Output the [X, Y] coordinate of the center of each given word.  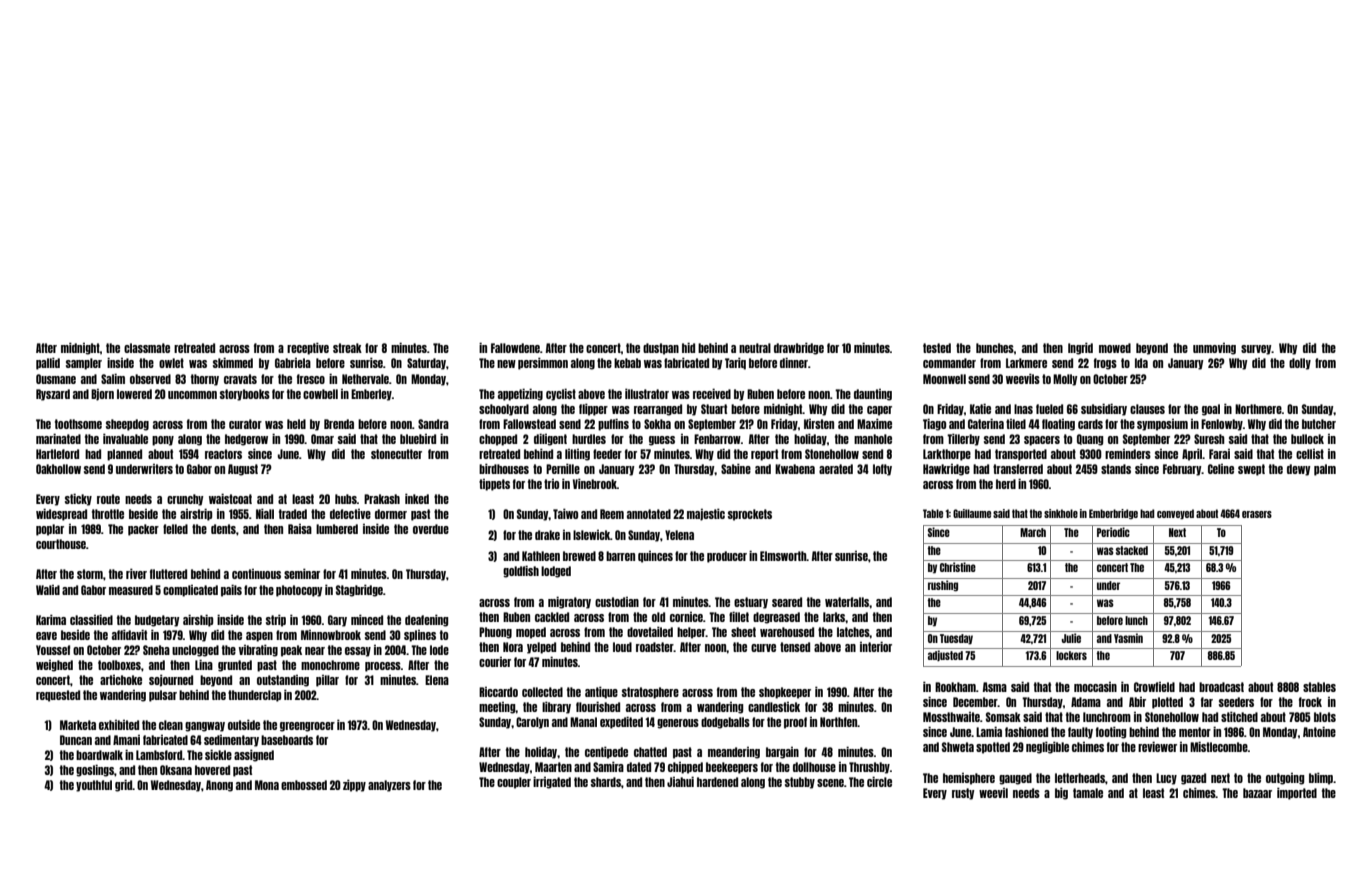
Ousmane [56, 379]
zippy [354, 785]
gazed [1193, 779]
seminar [302, 573]
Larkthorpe [947, 455]
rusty [963, 794]
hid [688, 347]
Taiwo [565, 513]
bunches [995, 348]
